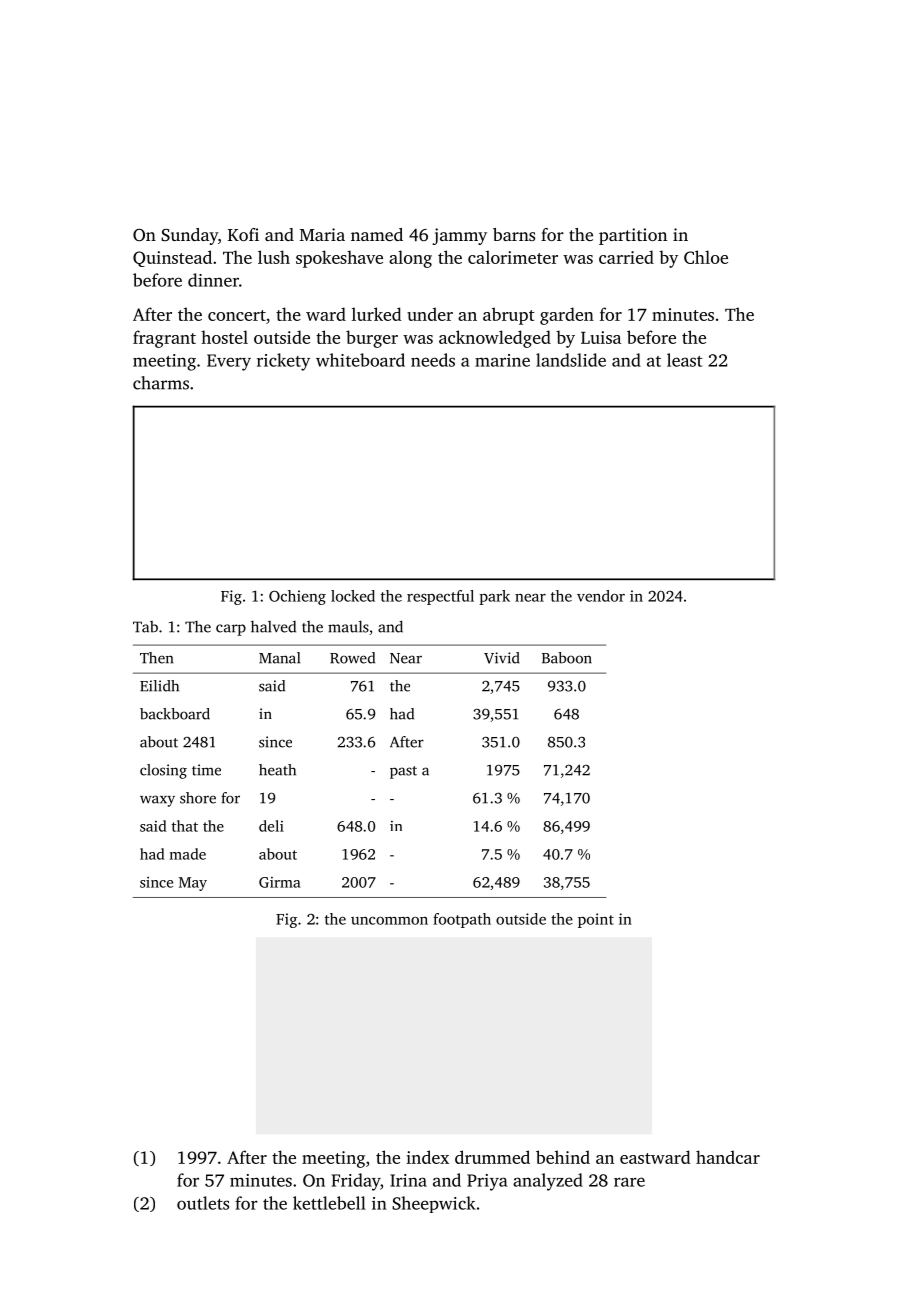  Describe the element at coordinates (203, 1203) in the screenshot. I see `outlets` at that location.
